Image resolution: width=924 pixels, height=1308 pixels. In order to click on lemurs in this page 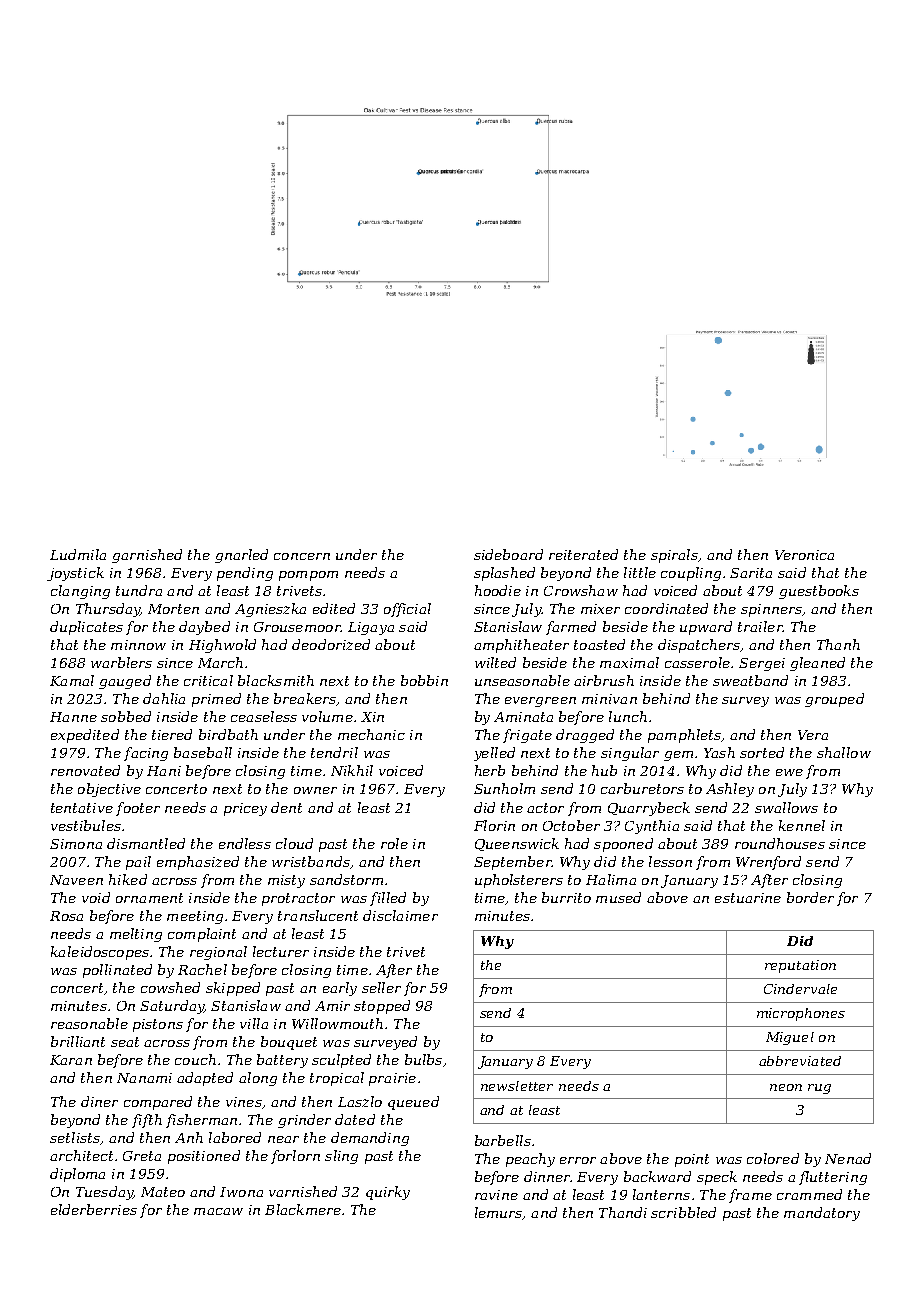, I will do `click(498, 1212)`.
